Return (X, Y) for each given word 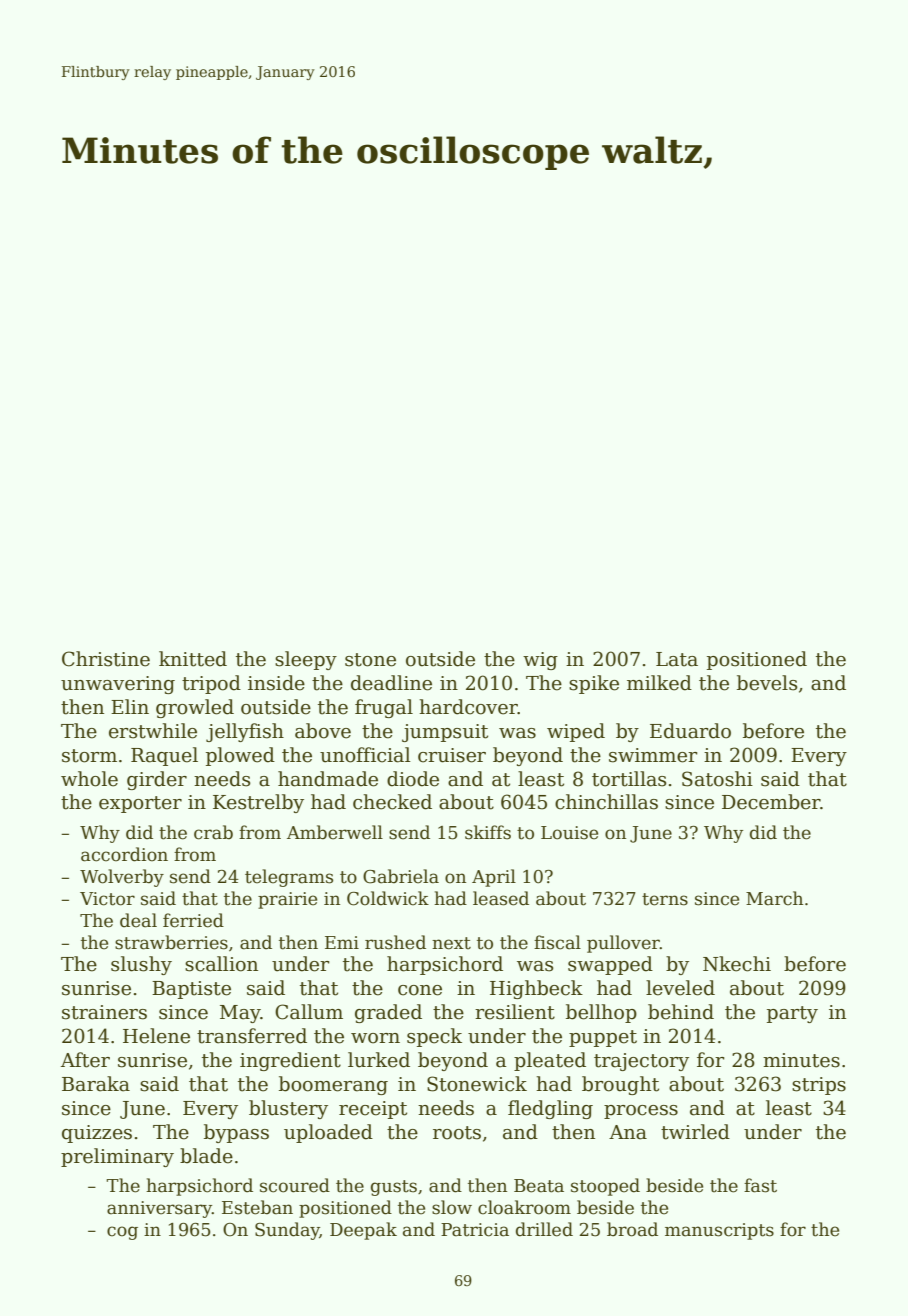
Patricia (475, 1230)
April (494, 878)
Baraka (96, 1084)
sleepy (306, 660)
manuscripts (719, 1231)
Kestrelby (258, 803)
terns (665, 899)
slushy (141, 965)
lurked (379, 1060)
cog (122, 1233)
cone (420, 990)
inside (276, 683)
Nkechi (737, 964)
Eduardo (690, 731)
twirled (695, 1132)
